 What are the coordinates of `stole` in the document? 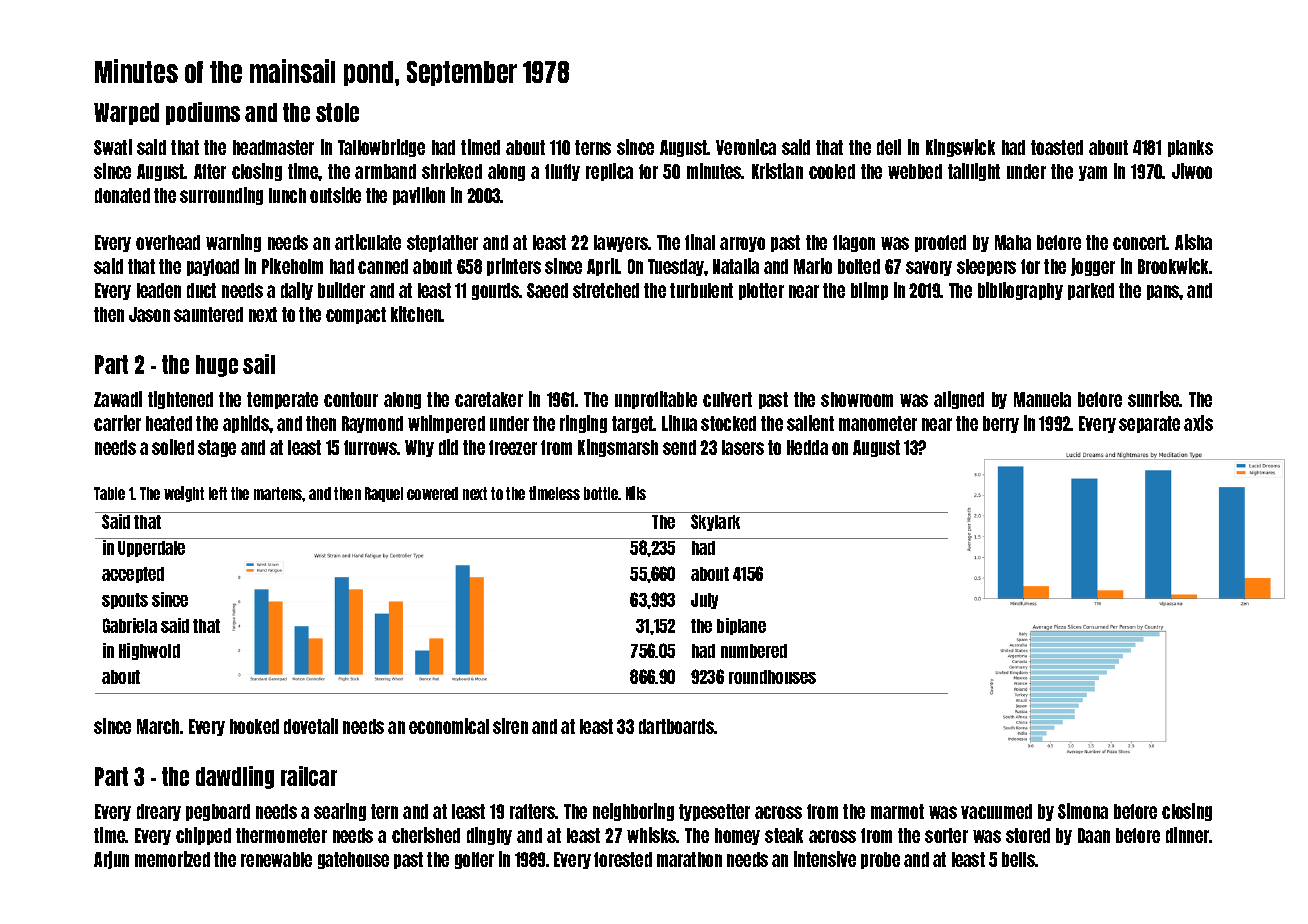 It's located at (337, 112).
